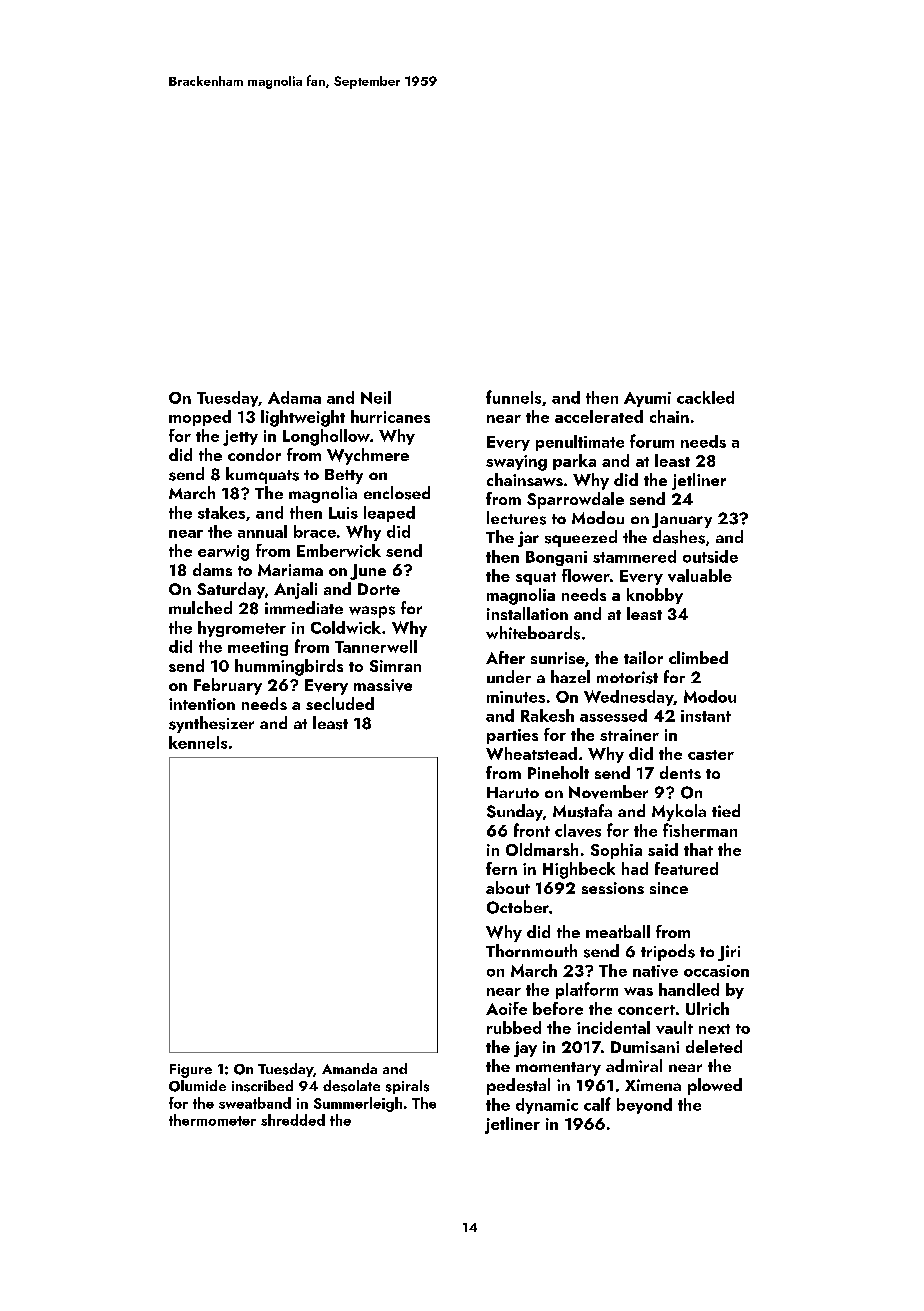  Describe the element at coordinates (506, 1008) in the document. I see `Aoife` at that location.
